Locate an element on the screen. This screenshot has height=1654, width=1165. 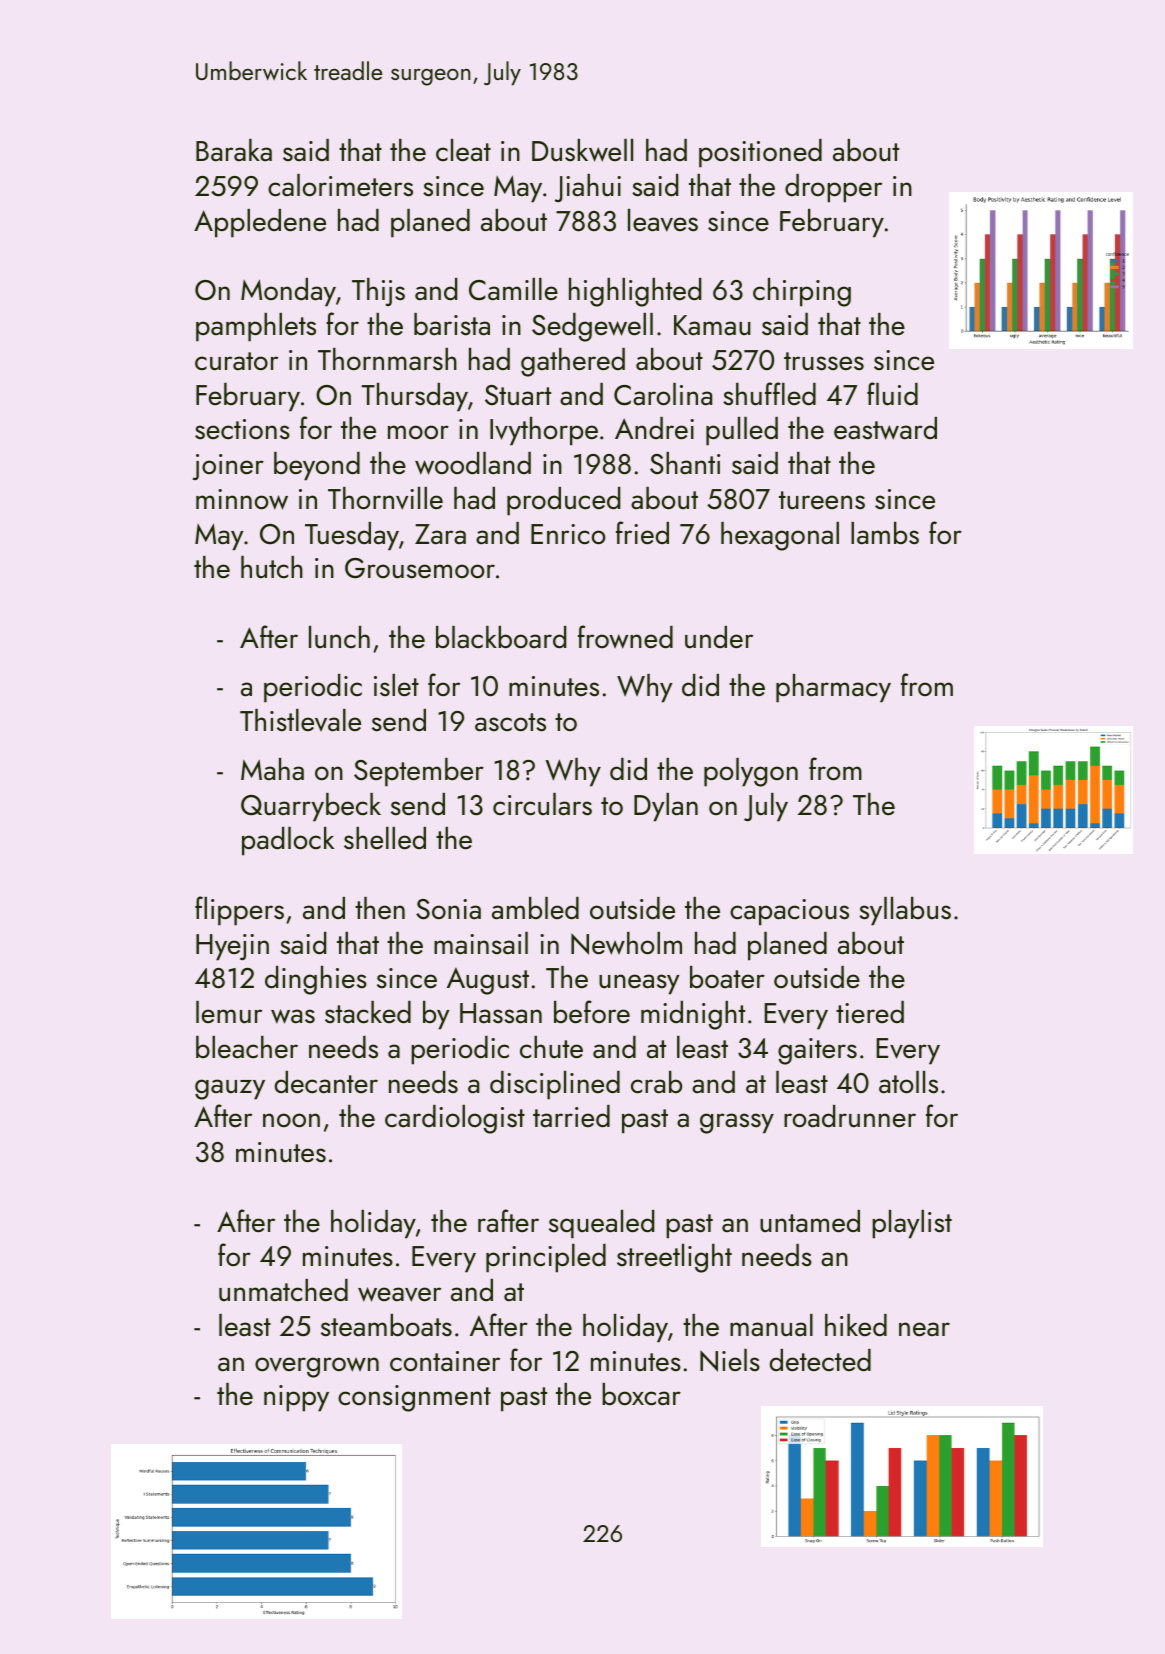
hutch is located at coordinates (272, 567).
